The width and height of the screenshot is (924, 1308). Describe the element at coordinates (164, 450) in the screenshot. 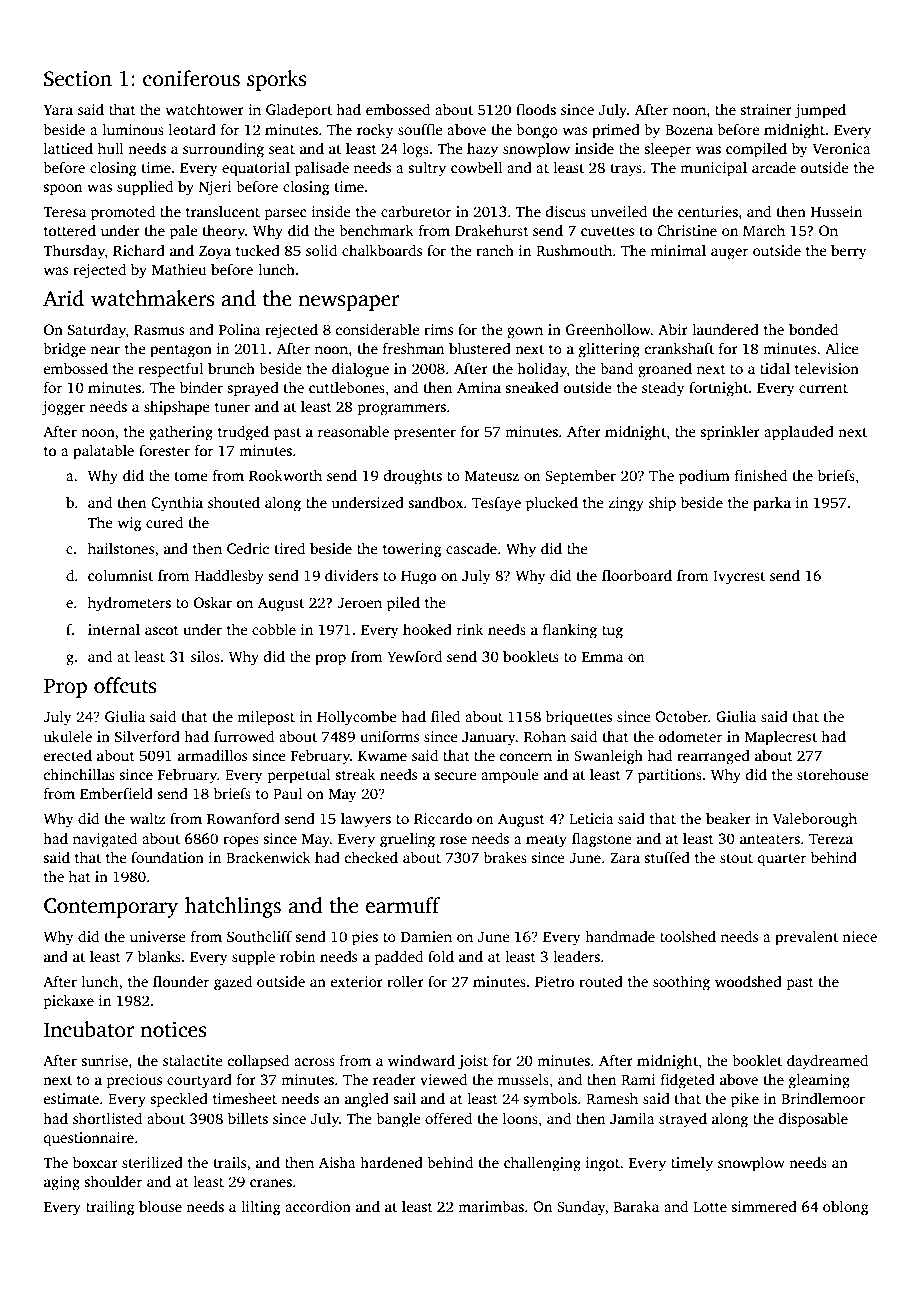

I see `forester` at that location.
